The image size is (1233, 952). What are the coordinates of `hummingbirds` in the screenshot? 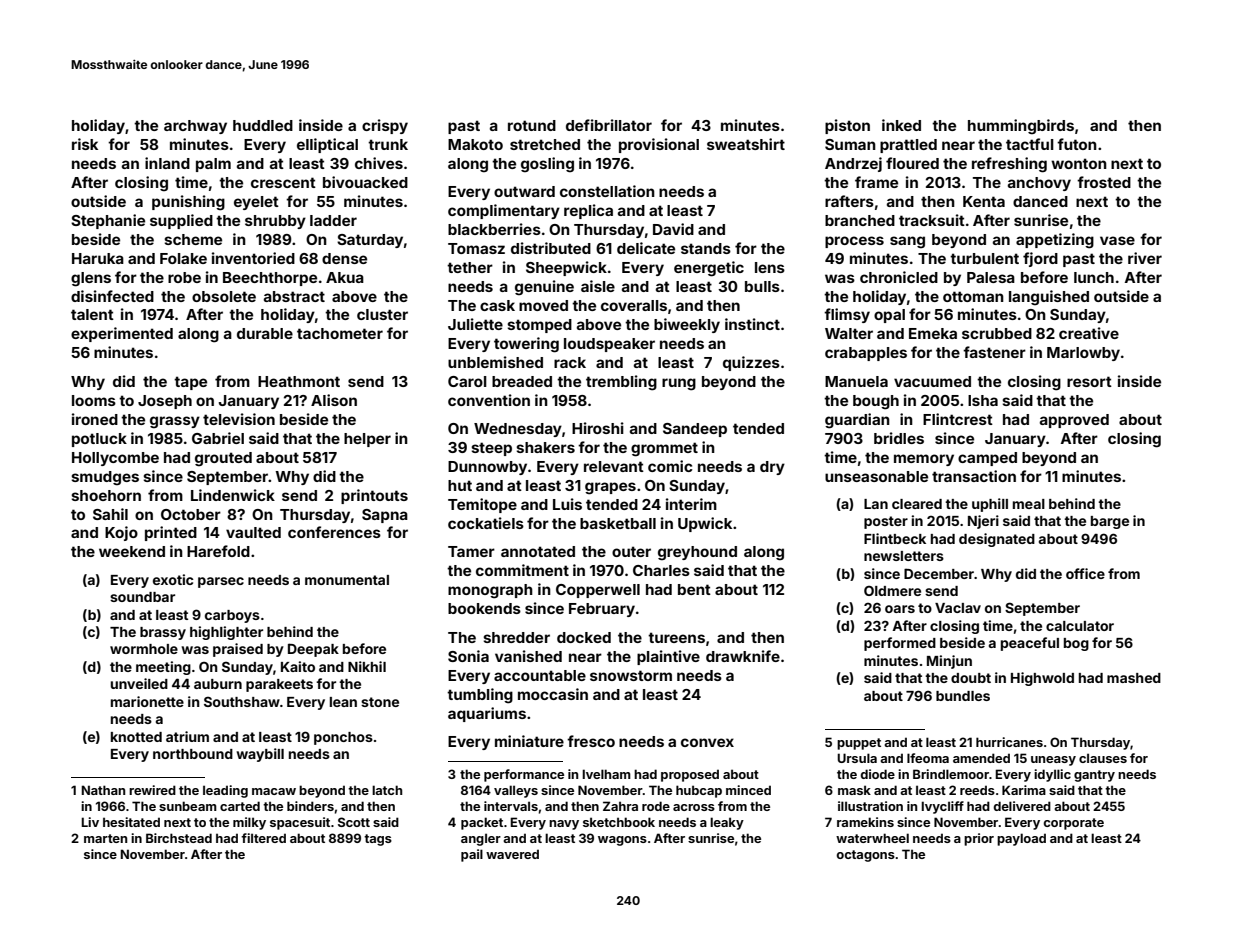 It's located at (1021, 127).
